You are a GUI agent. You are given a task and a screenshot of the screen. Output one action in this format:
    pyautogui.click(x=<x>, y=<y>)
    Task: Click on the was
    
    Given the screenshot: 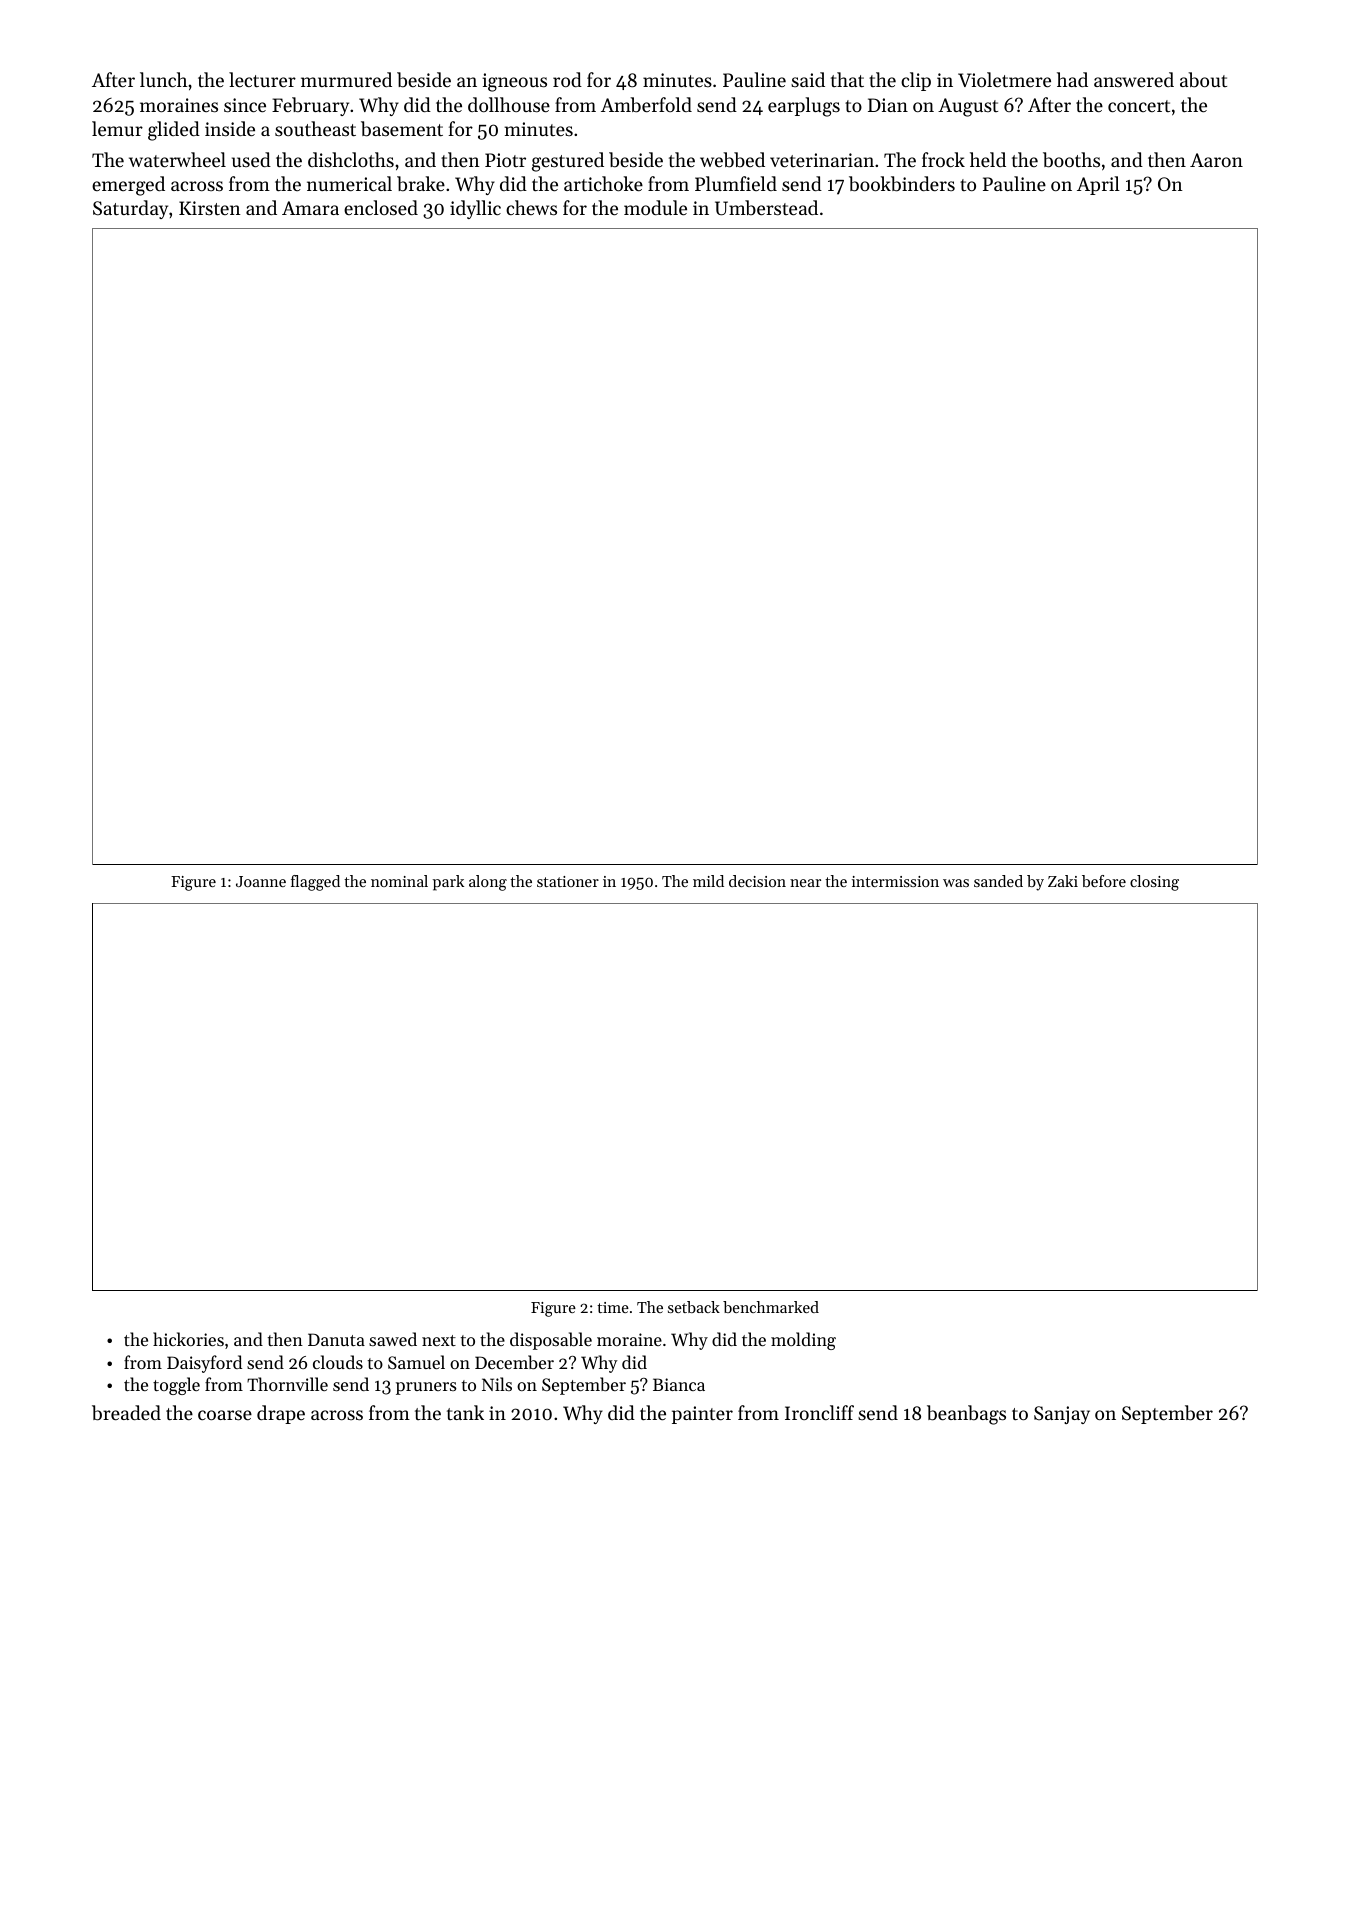 What is the action you would take?
    pyautogui.click(x=956, y=883)
